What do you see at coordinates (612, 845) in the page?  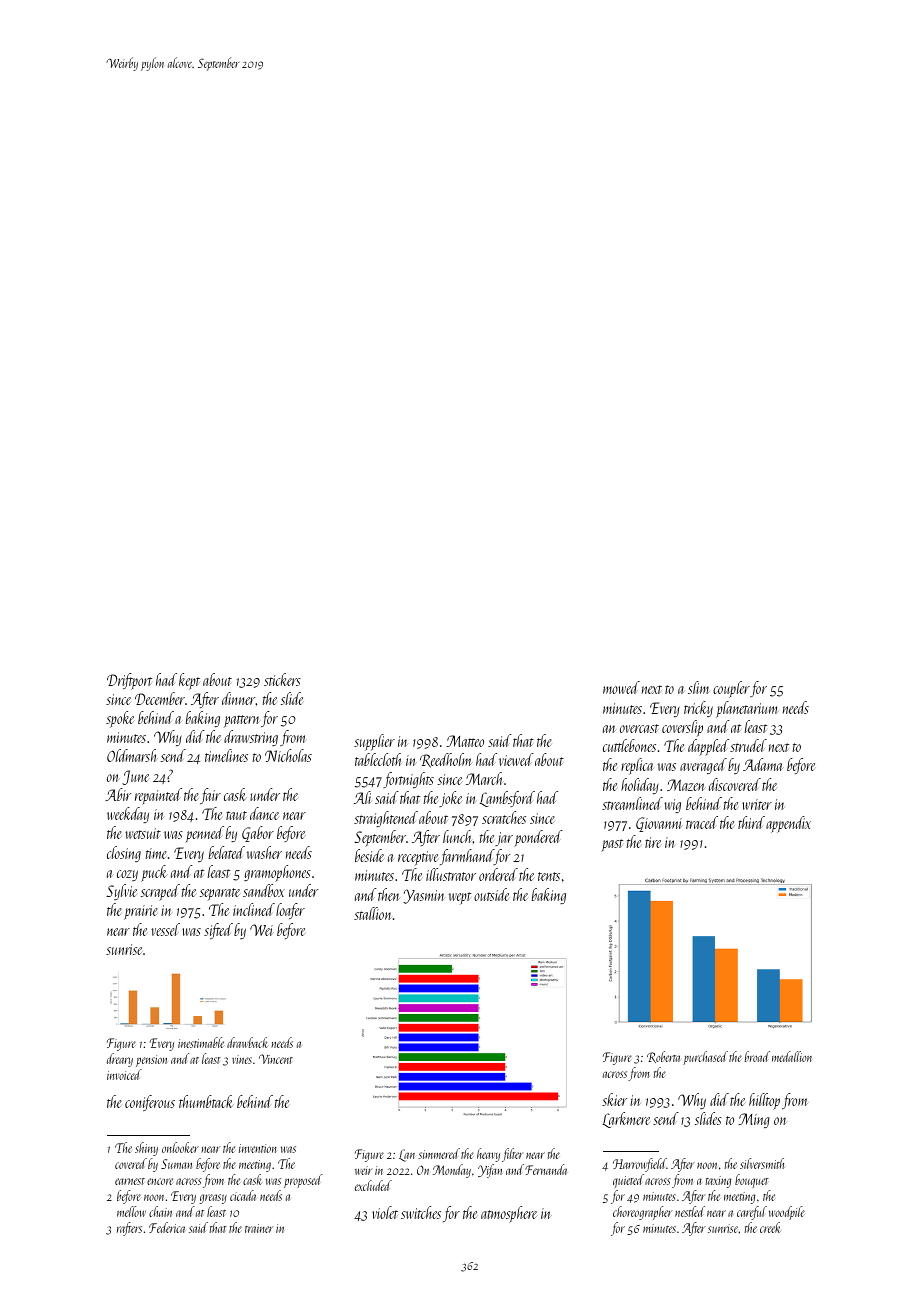 I see `past` at bounding box center [612, 845].
